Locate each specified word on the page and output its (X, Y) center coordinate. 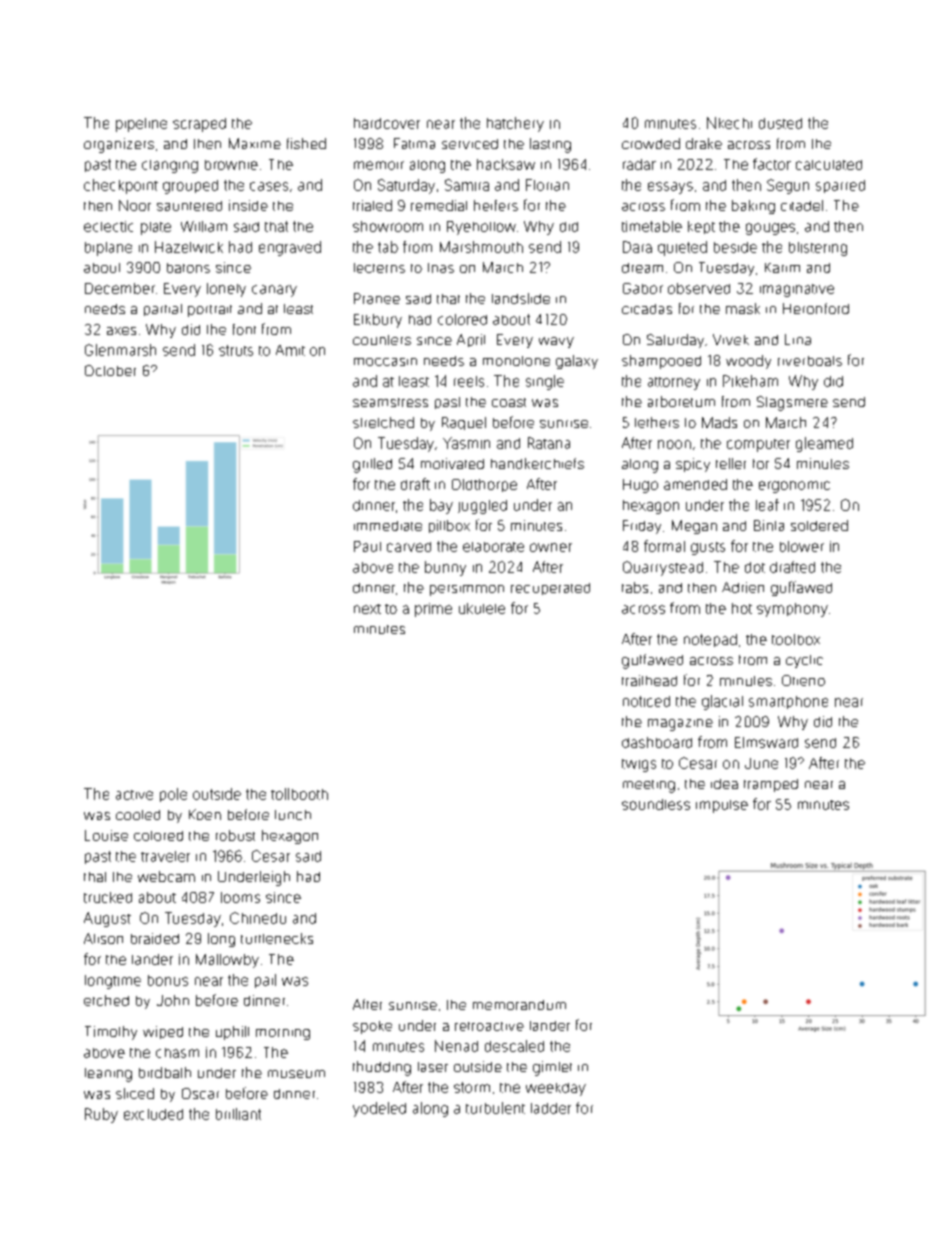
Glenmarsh (120, 350)
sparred (840, 186)
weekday (556, 1089)
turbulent (495, 1108)
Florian (547, 185)
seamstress (390, 402)
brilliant (238, 1114)
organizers (119, 145)
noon (674, 444)
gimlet (552, 1068)
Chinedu (258, 918)
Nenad (456, 1046)
